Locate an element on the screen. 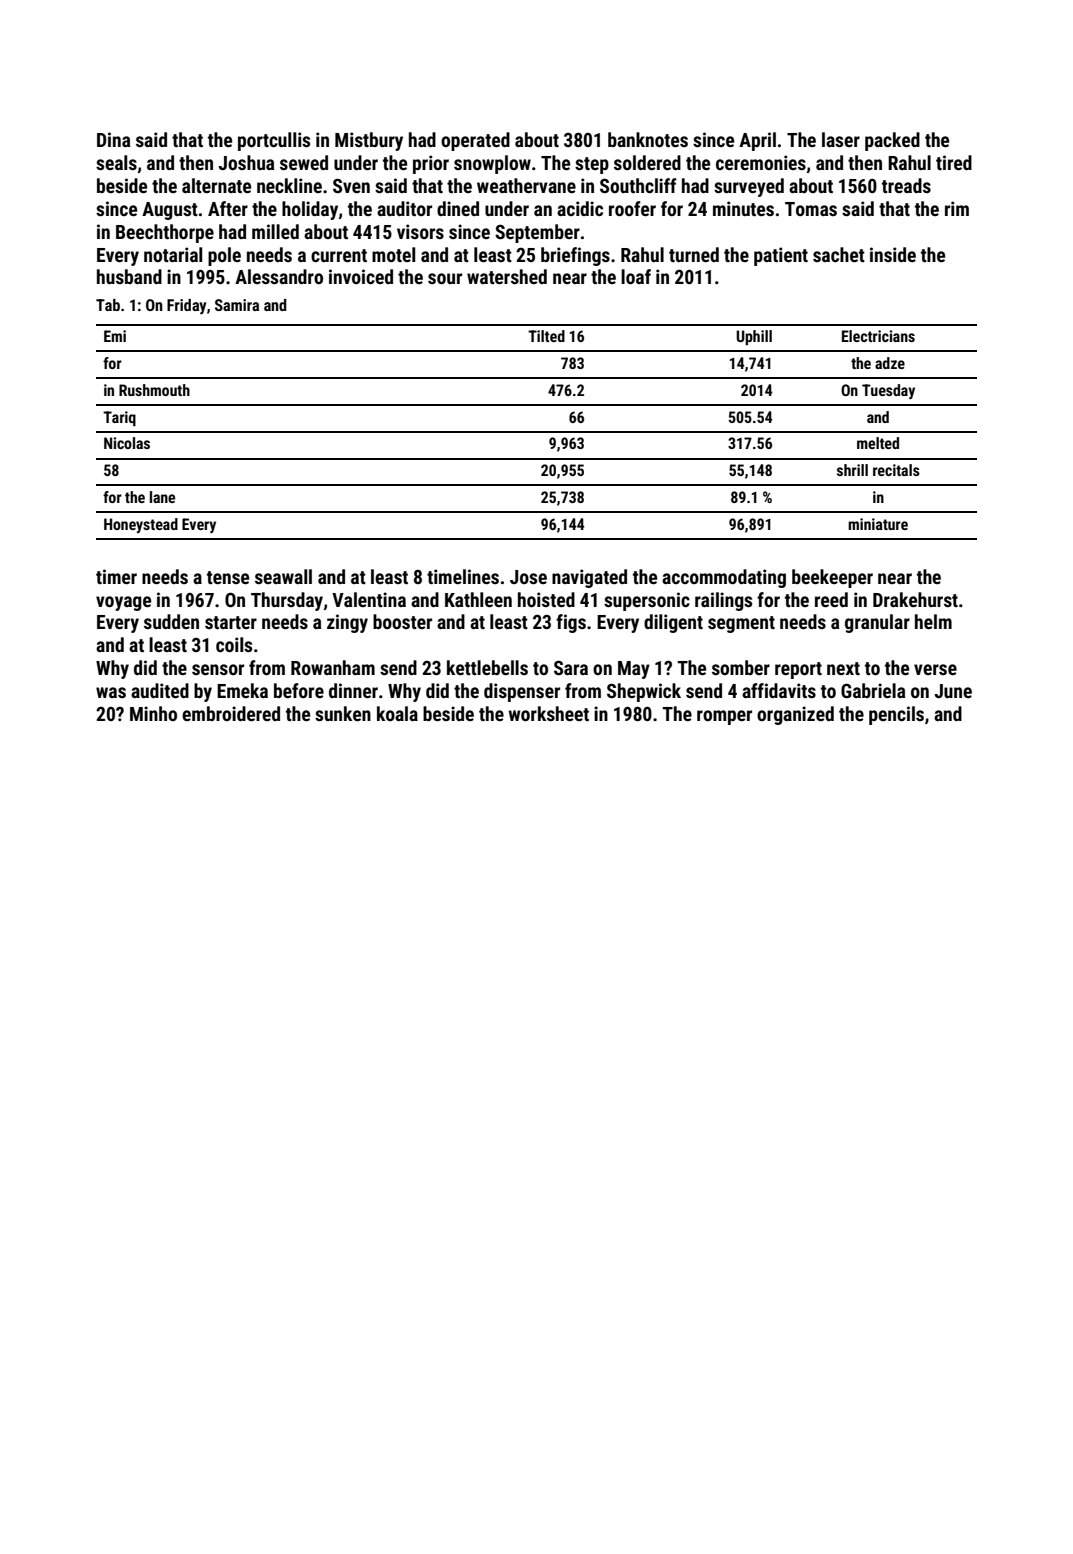 The image size is (1073, 1554). laser is located at coordinates (841, 139).
